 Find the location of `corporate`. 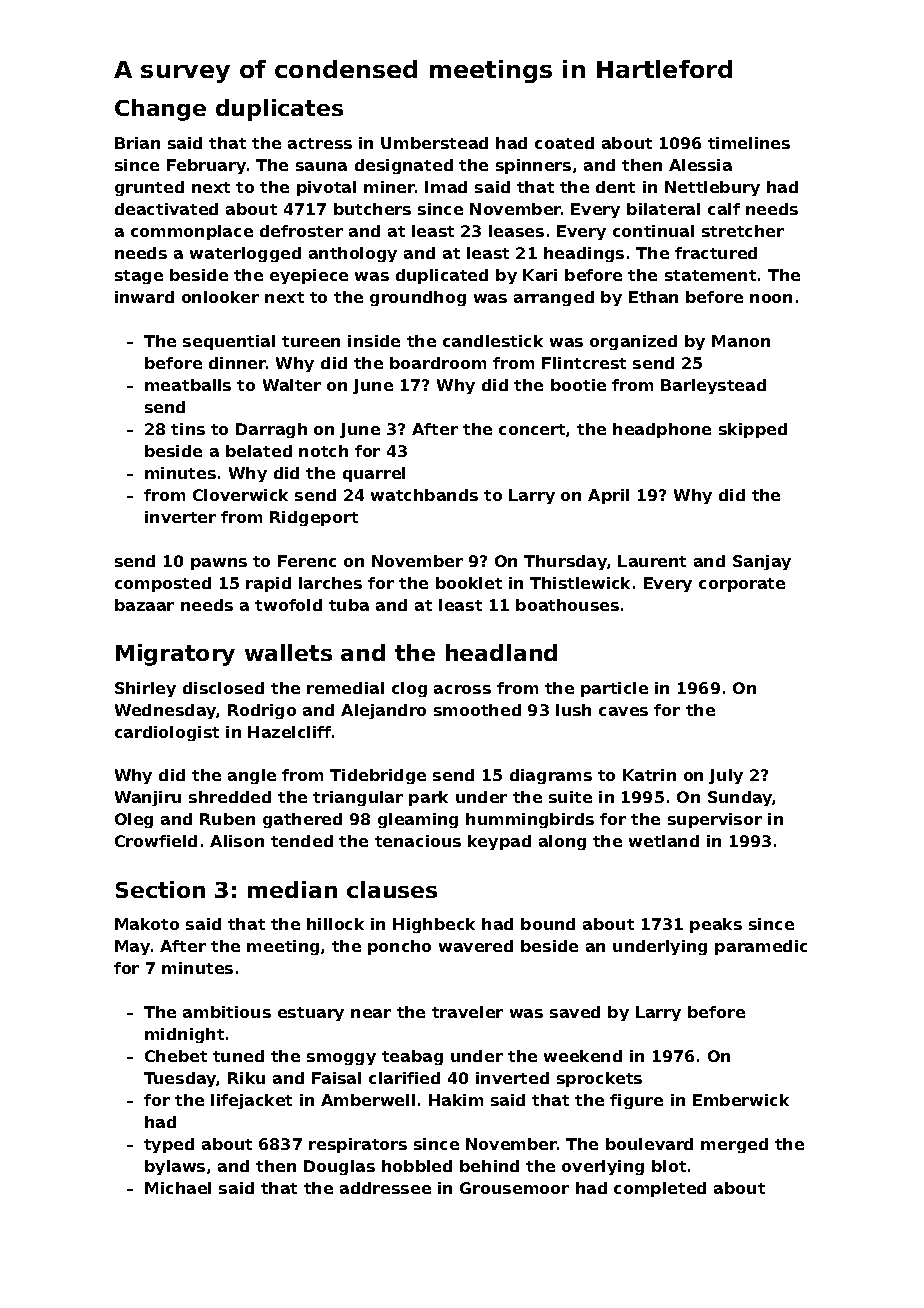

corporate is located at coordinates (742, 585).
